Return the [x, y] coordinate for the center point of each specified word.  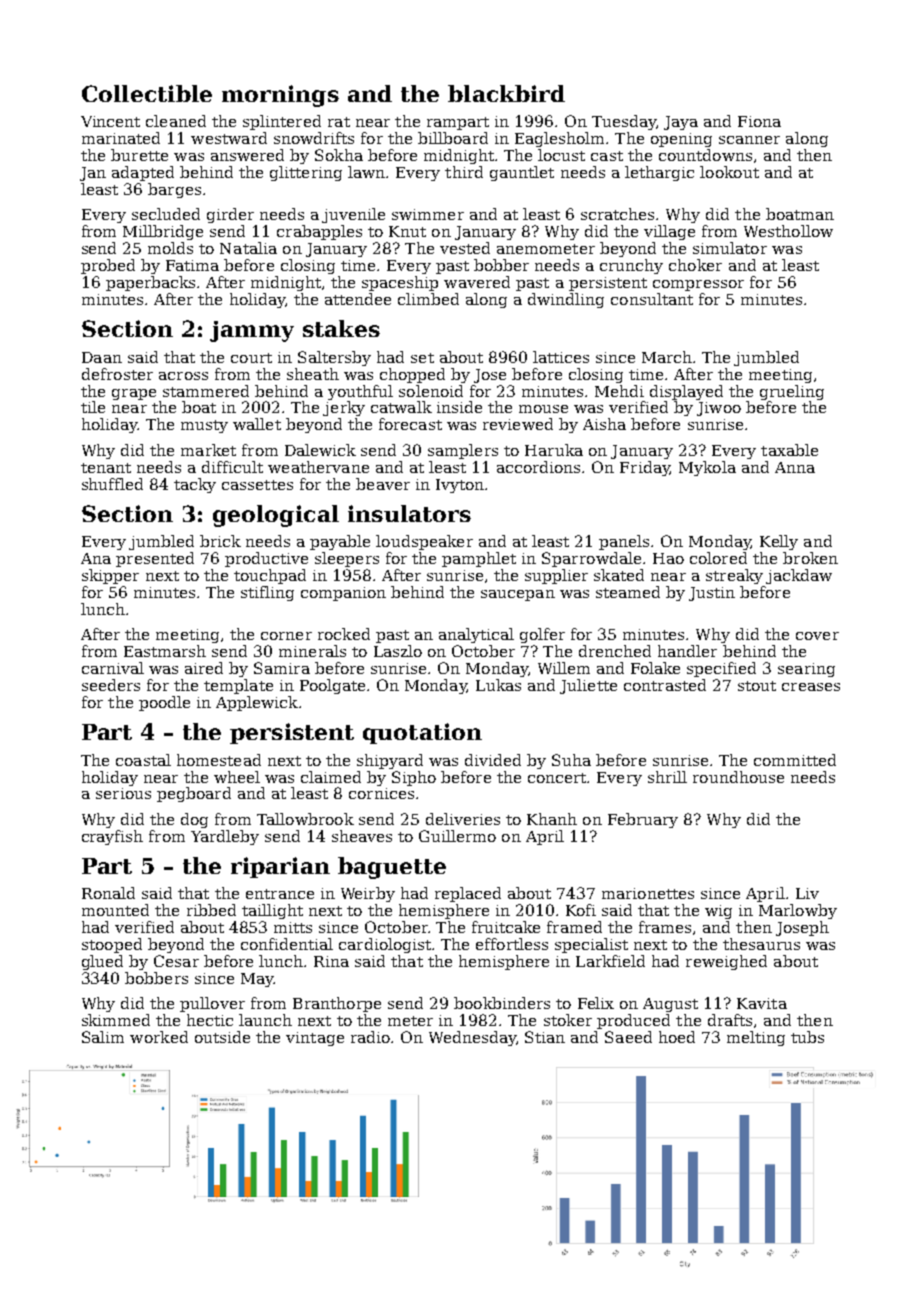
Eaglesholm [559, 139]
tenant [106, 468]
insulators [409, 513]
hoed [677, 1037]
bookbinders [502, 1003]
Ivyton [460, 486]
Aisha [604, 424]
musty [204, 426]
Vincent [110, 121]
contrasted [665, 685]
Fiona [759, 121]
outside [222, 1037]
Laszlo [398, 651]
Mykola [707, 468]
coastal [143, 760]
